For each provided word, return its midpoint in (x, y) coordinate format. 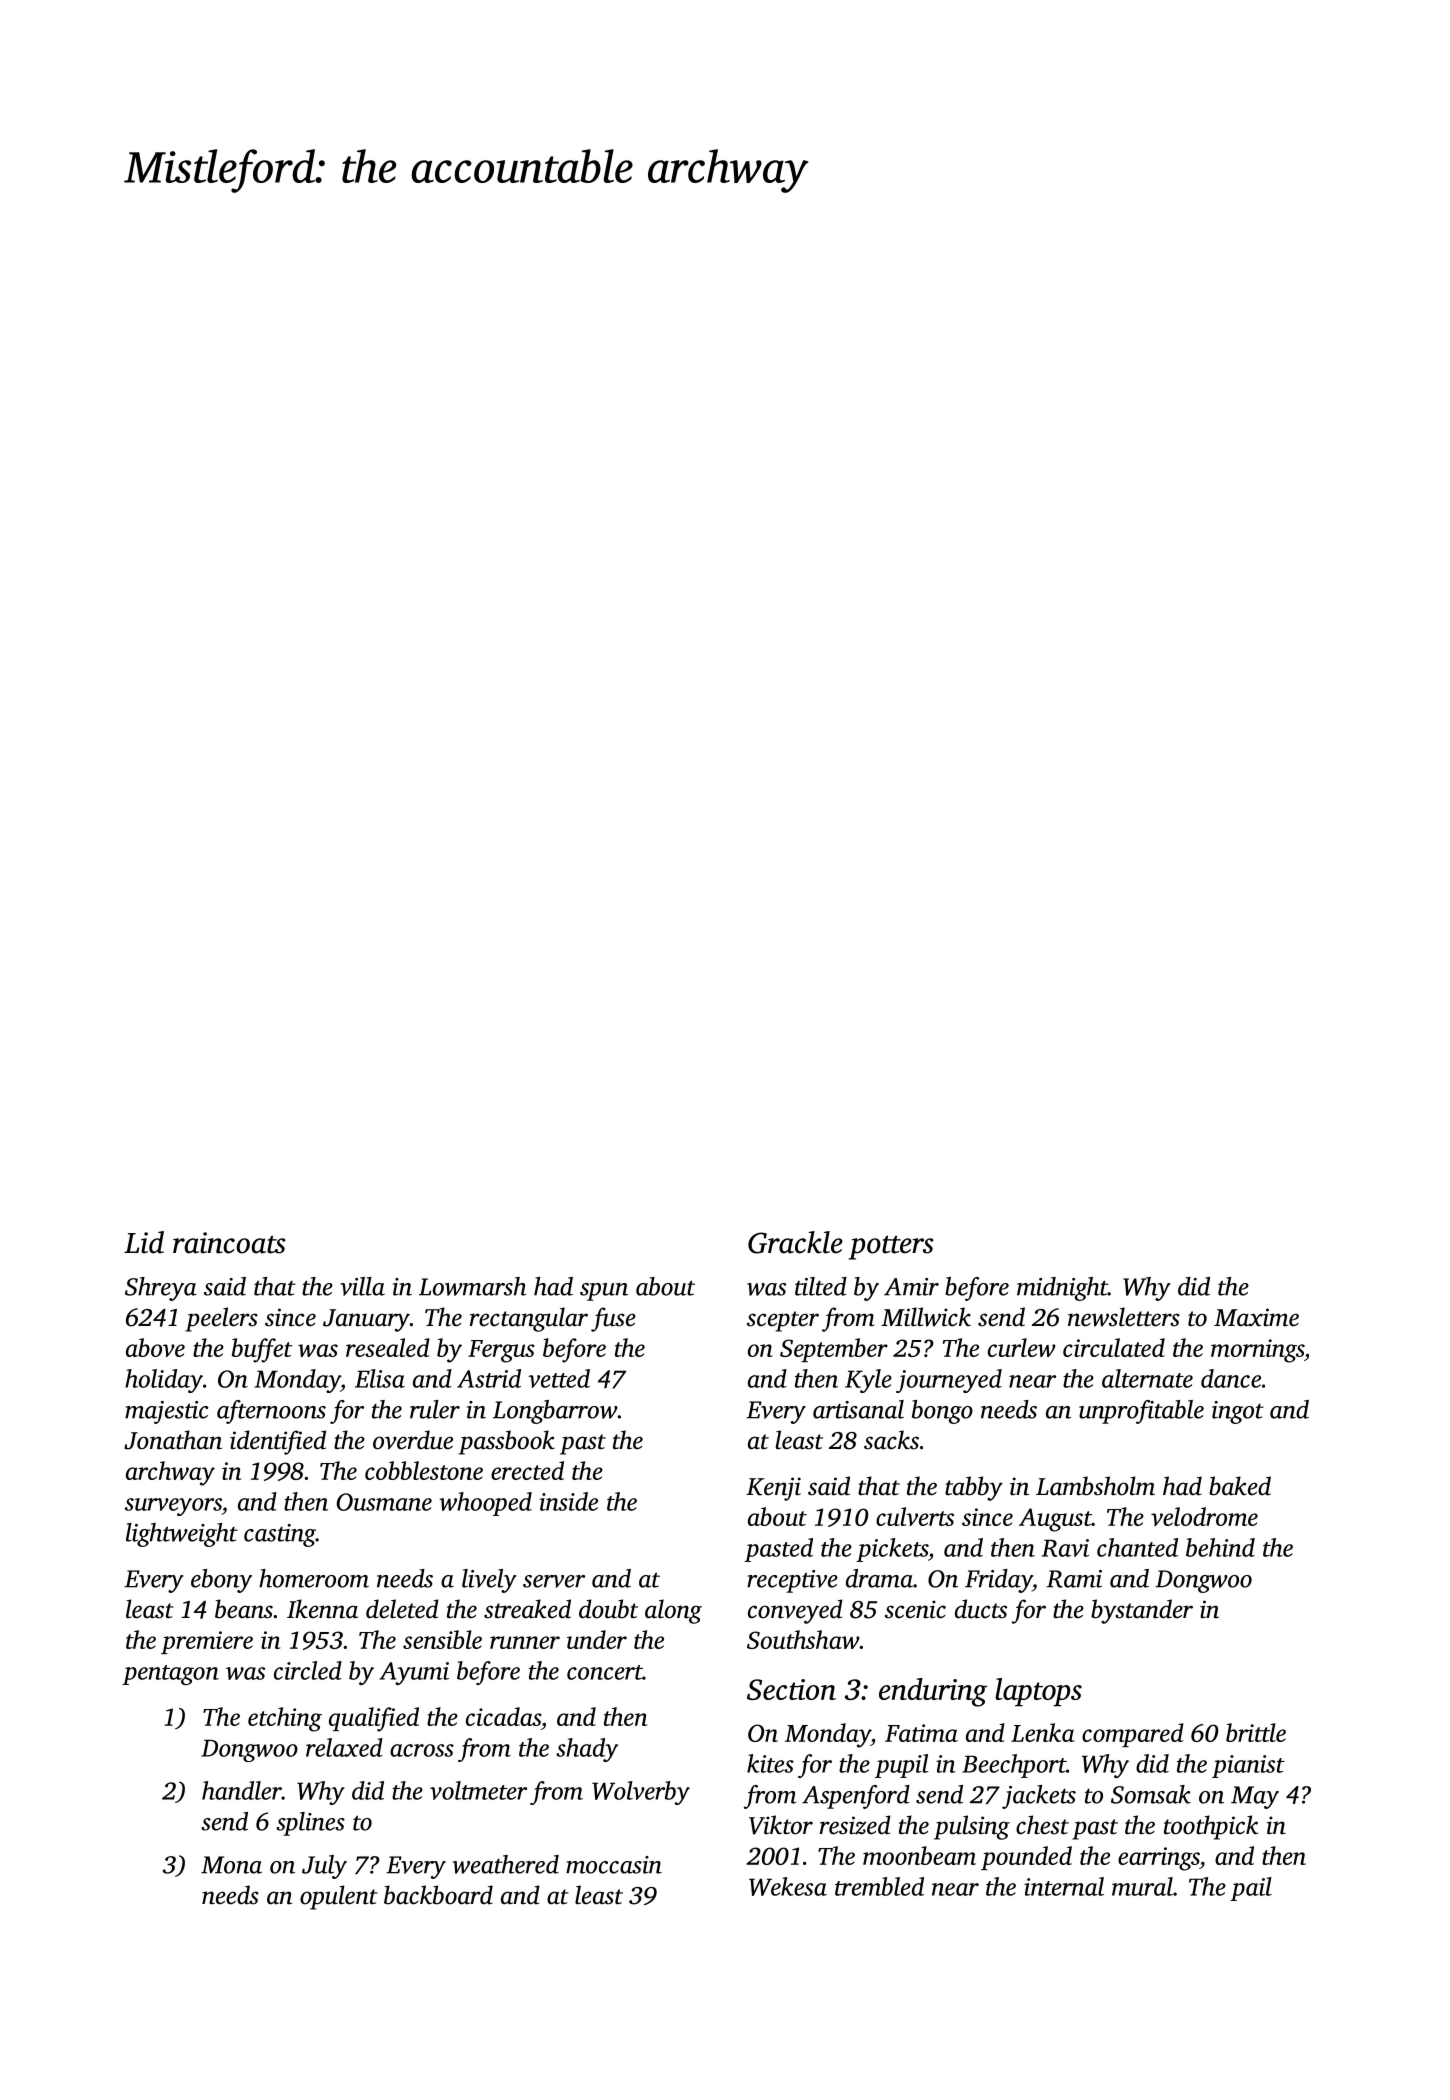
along (673, 1611)
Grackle (795, 1242)
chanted (1137, 1547)
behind (1220, 1547)
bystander (1142, 1611)
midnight (1062, 1289)
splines (310, 1824)
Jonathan (173, 1440)
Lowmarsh (472, 1286)
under (597, 1639)
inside (569, 1501)
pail (1251, 1889)
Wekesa (788, 1886)
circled (308, 1670)
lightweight (182, 1535)
